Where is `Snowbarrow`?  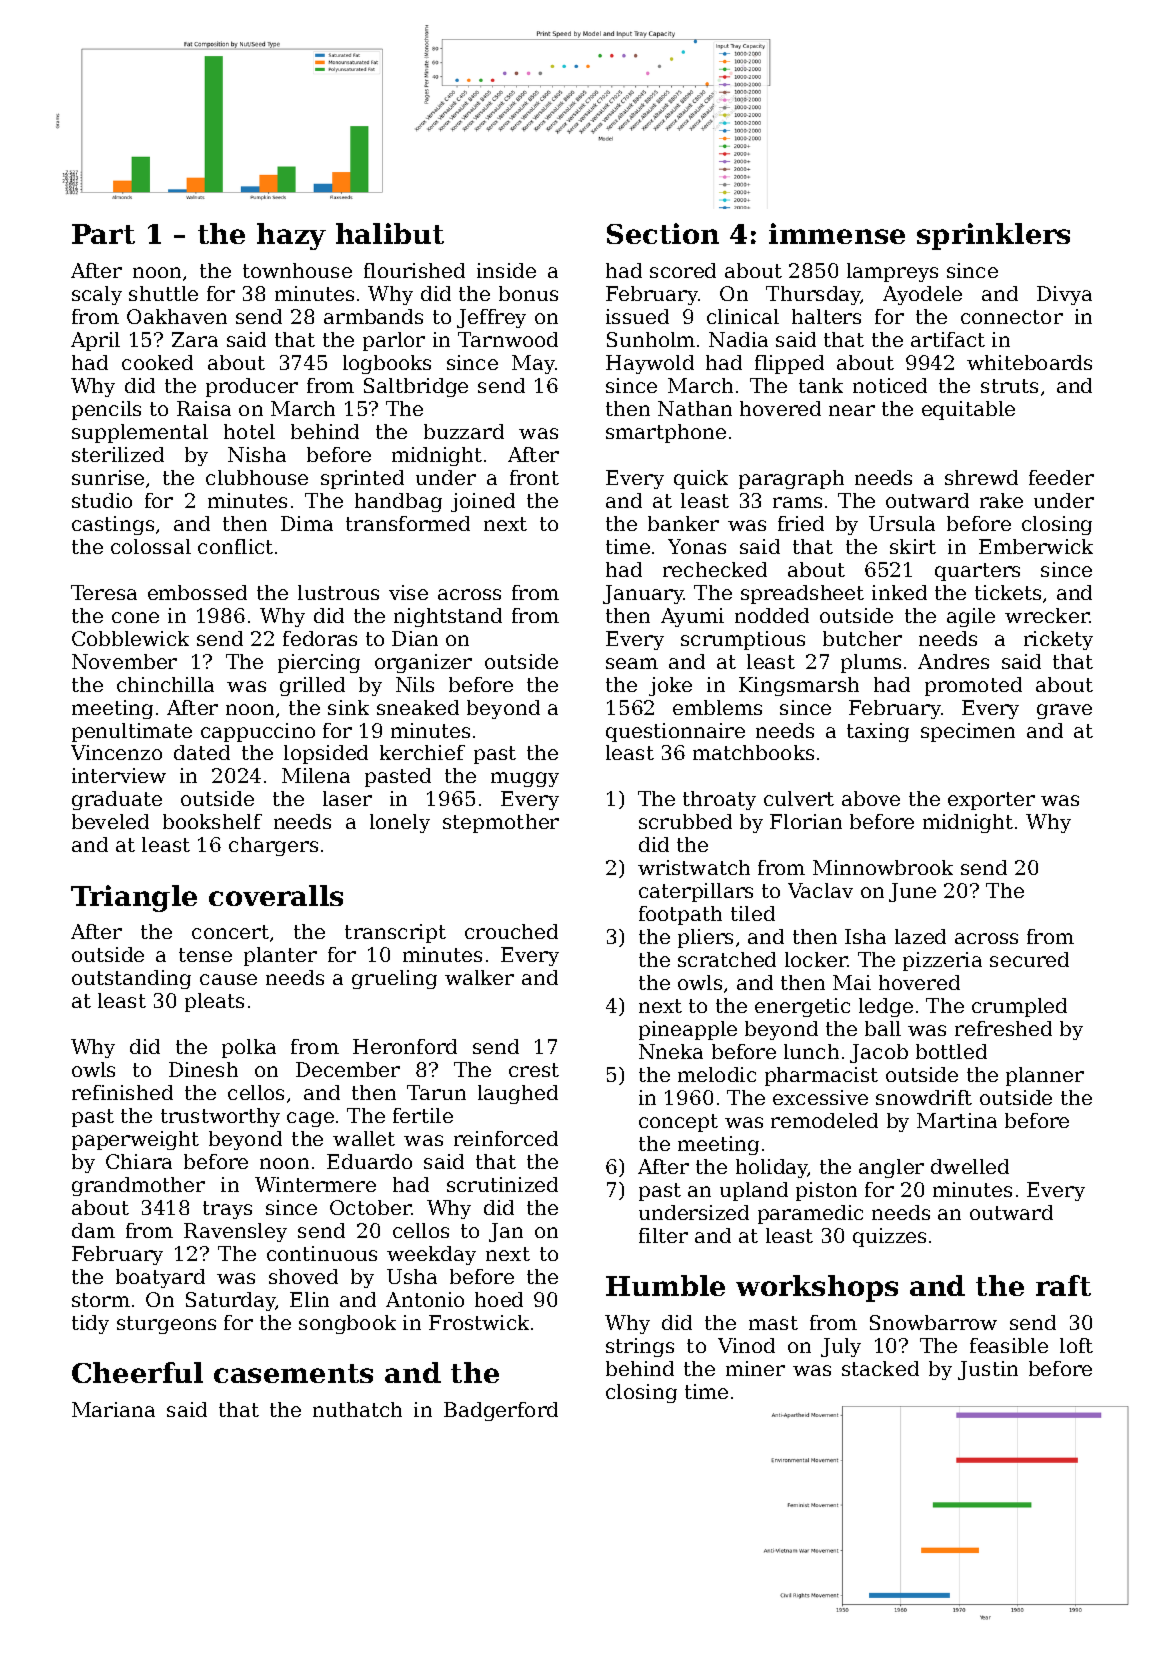 Snowbarrow is located at coordinates (933, 1322).
